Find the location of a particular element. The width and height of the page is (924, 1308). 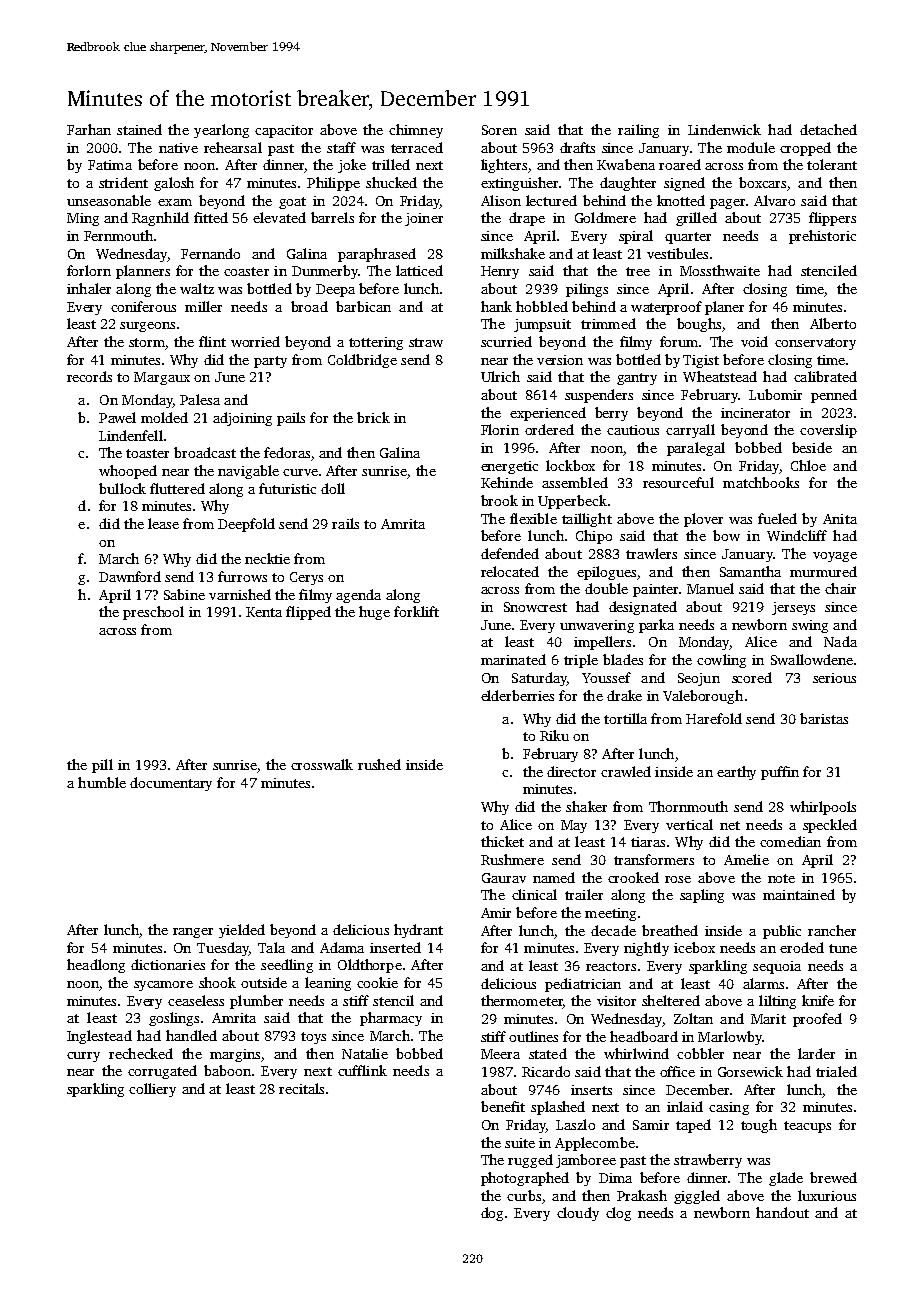

huge is located at coordinates (374, 613).
